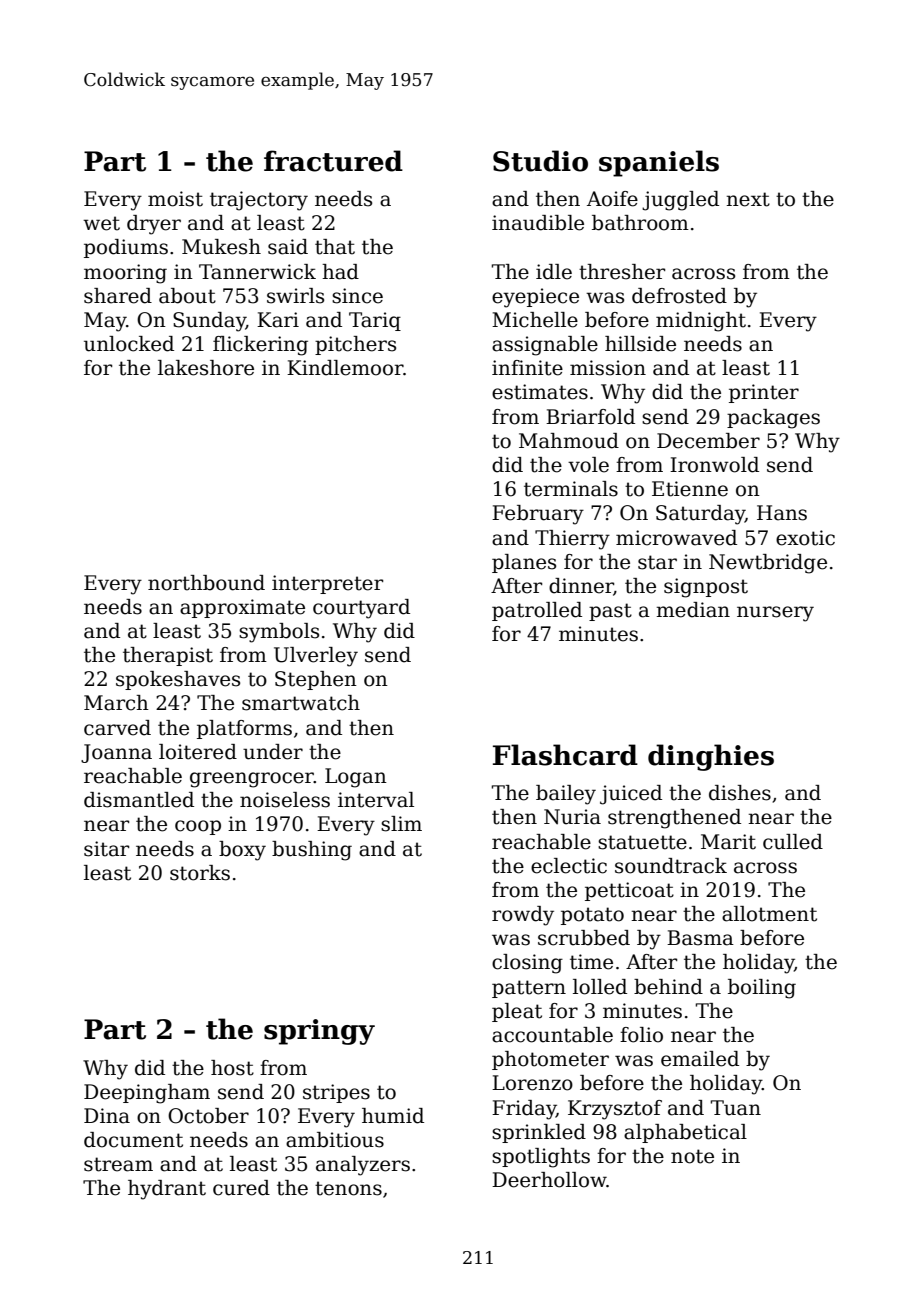 The image size is (924, 1311). What do you see at coordinates (569, 866) in the screenshot?
I see `eclectic` at bounding box center [569, 866].
